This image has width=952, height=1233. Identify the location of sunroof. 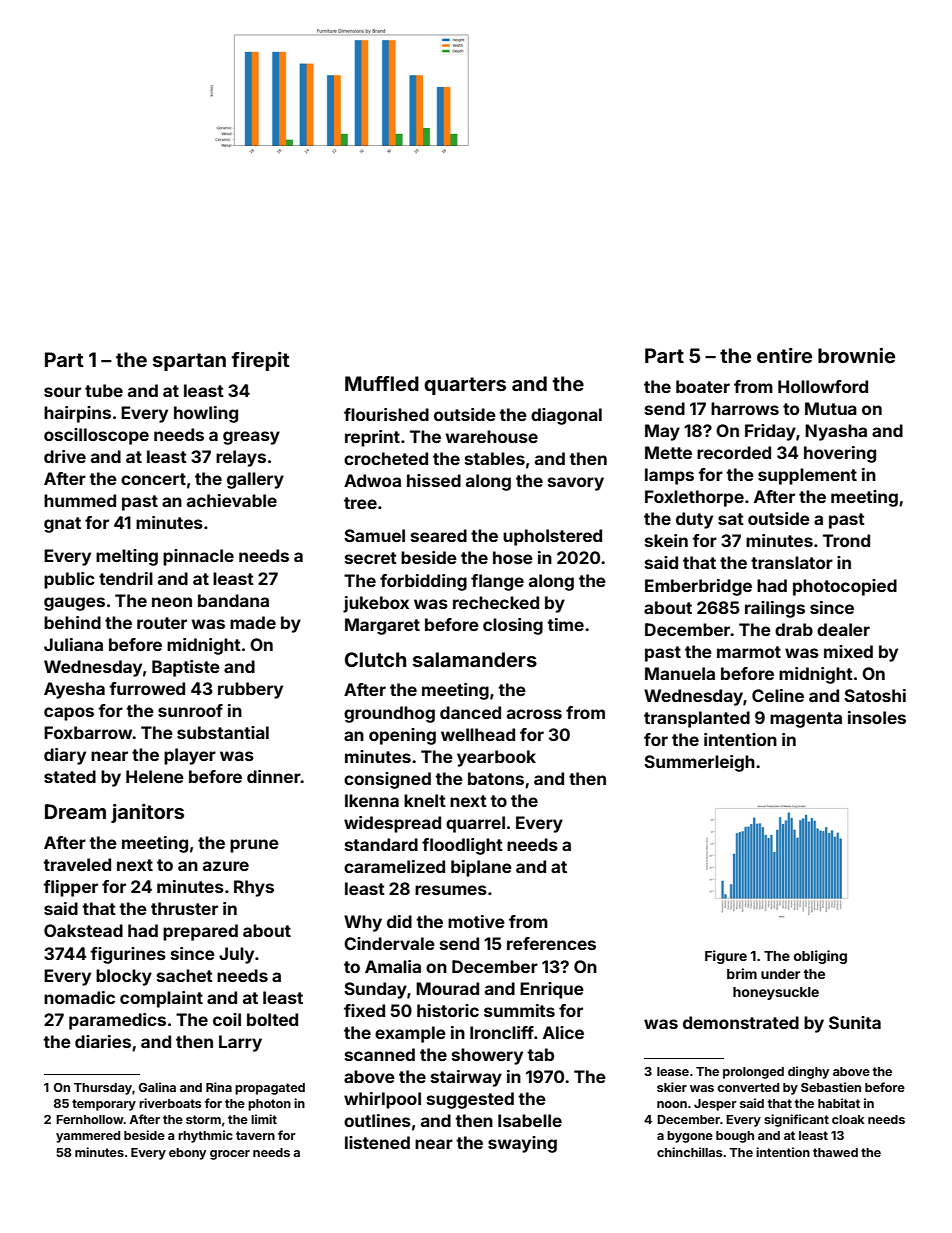
(190, 710).
